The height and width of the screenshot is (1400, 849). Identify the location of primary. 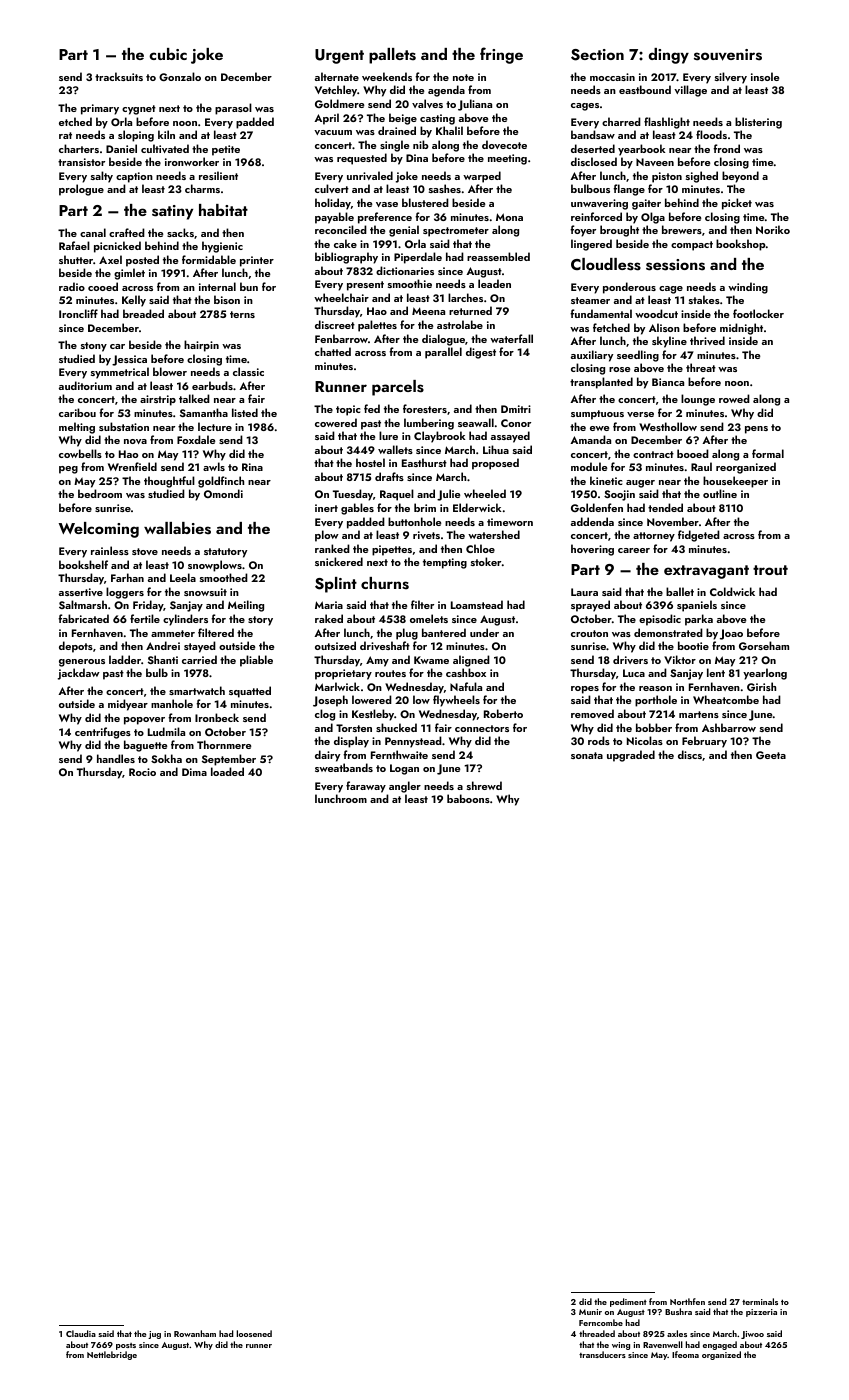
(100, 109).
